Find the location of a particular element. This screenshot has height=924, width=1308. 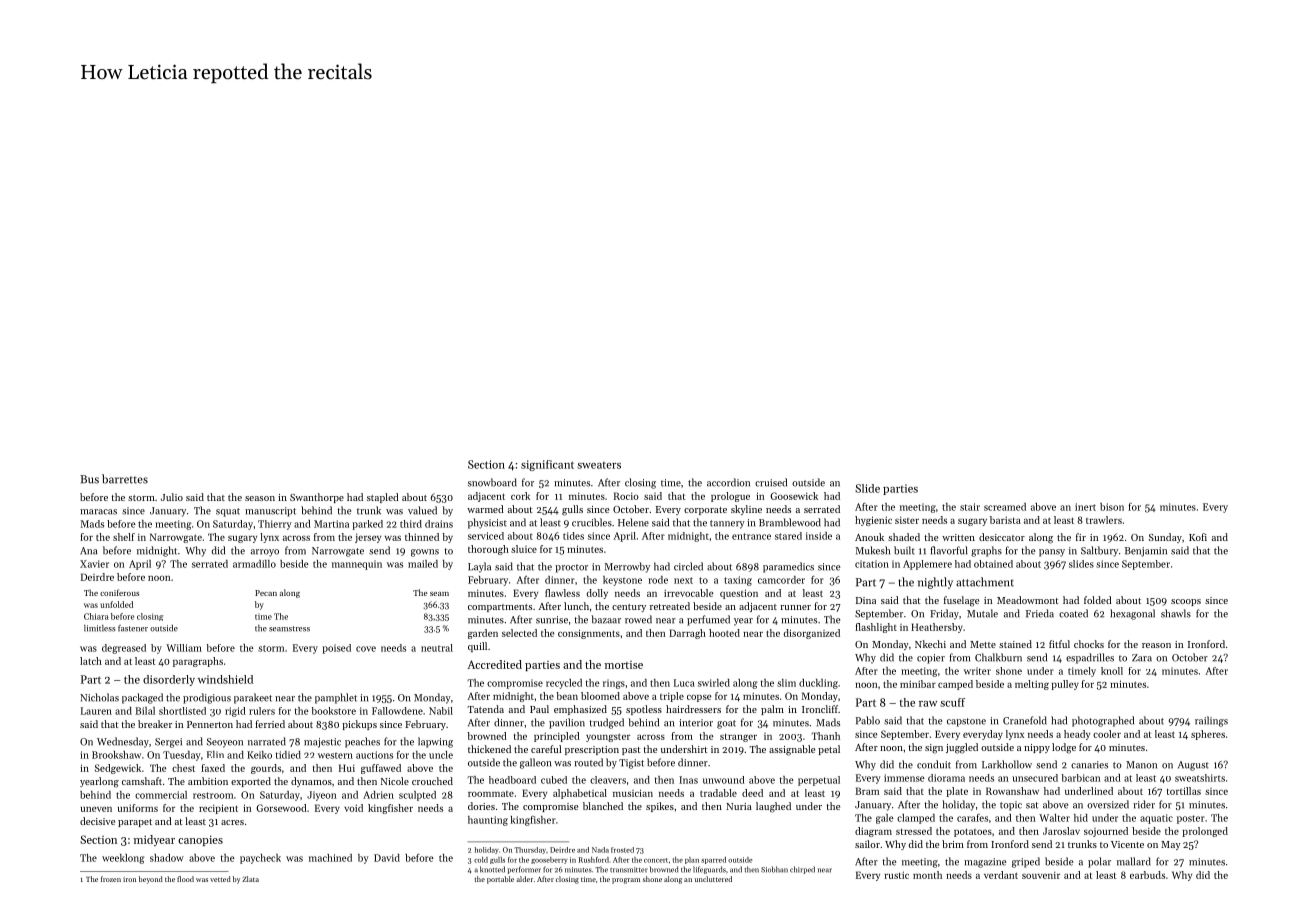

serviced is located at coordinates (486, 536).
